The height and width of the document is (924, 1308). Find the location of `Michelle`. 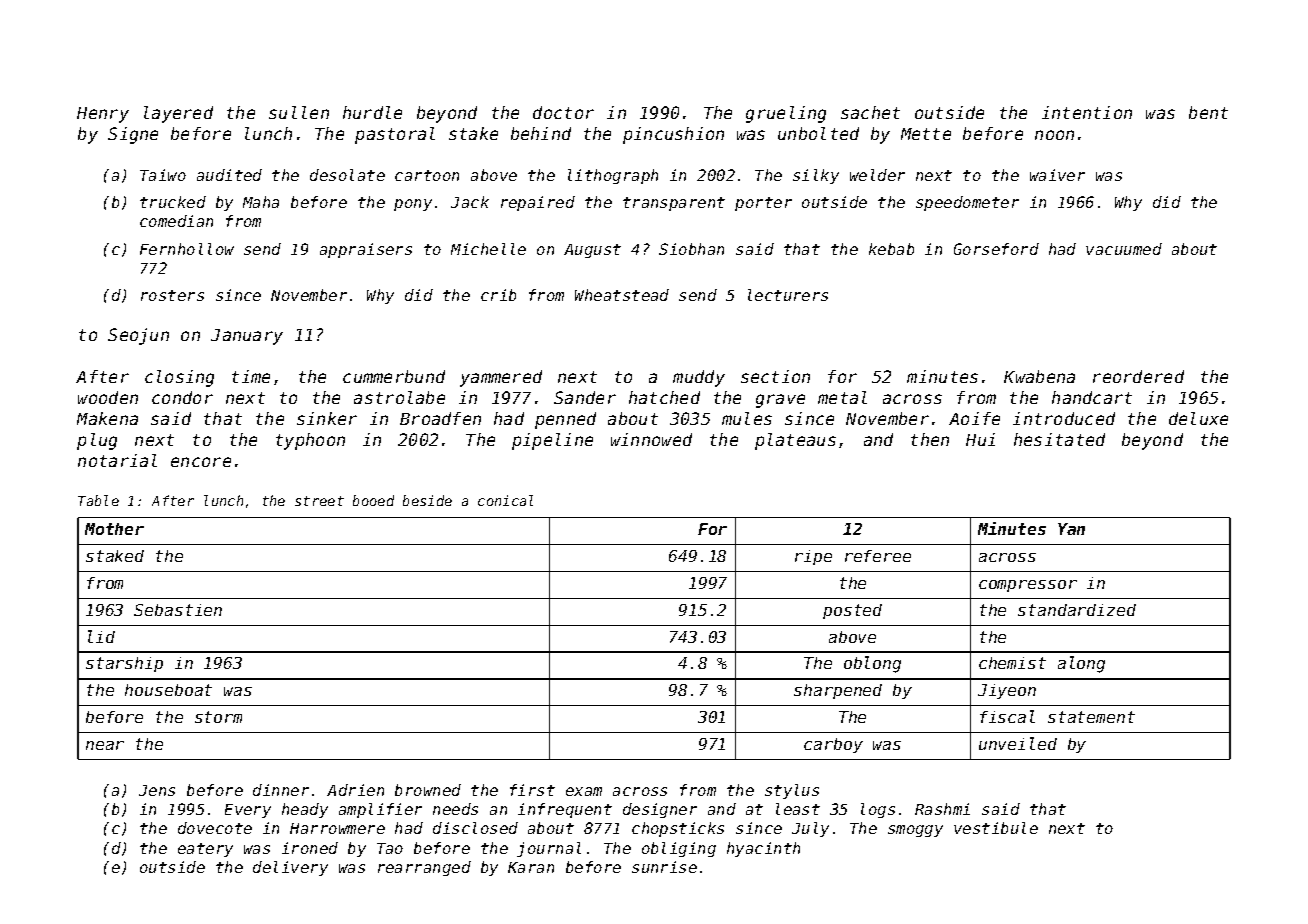

Michelle is located at coordinates (488, 249).
